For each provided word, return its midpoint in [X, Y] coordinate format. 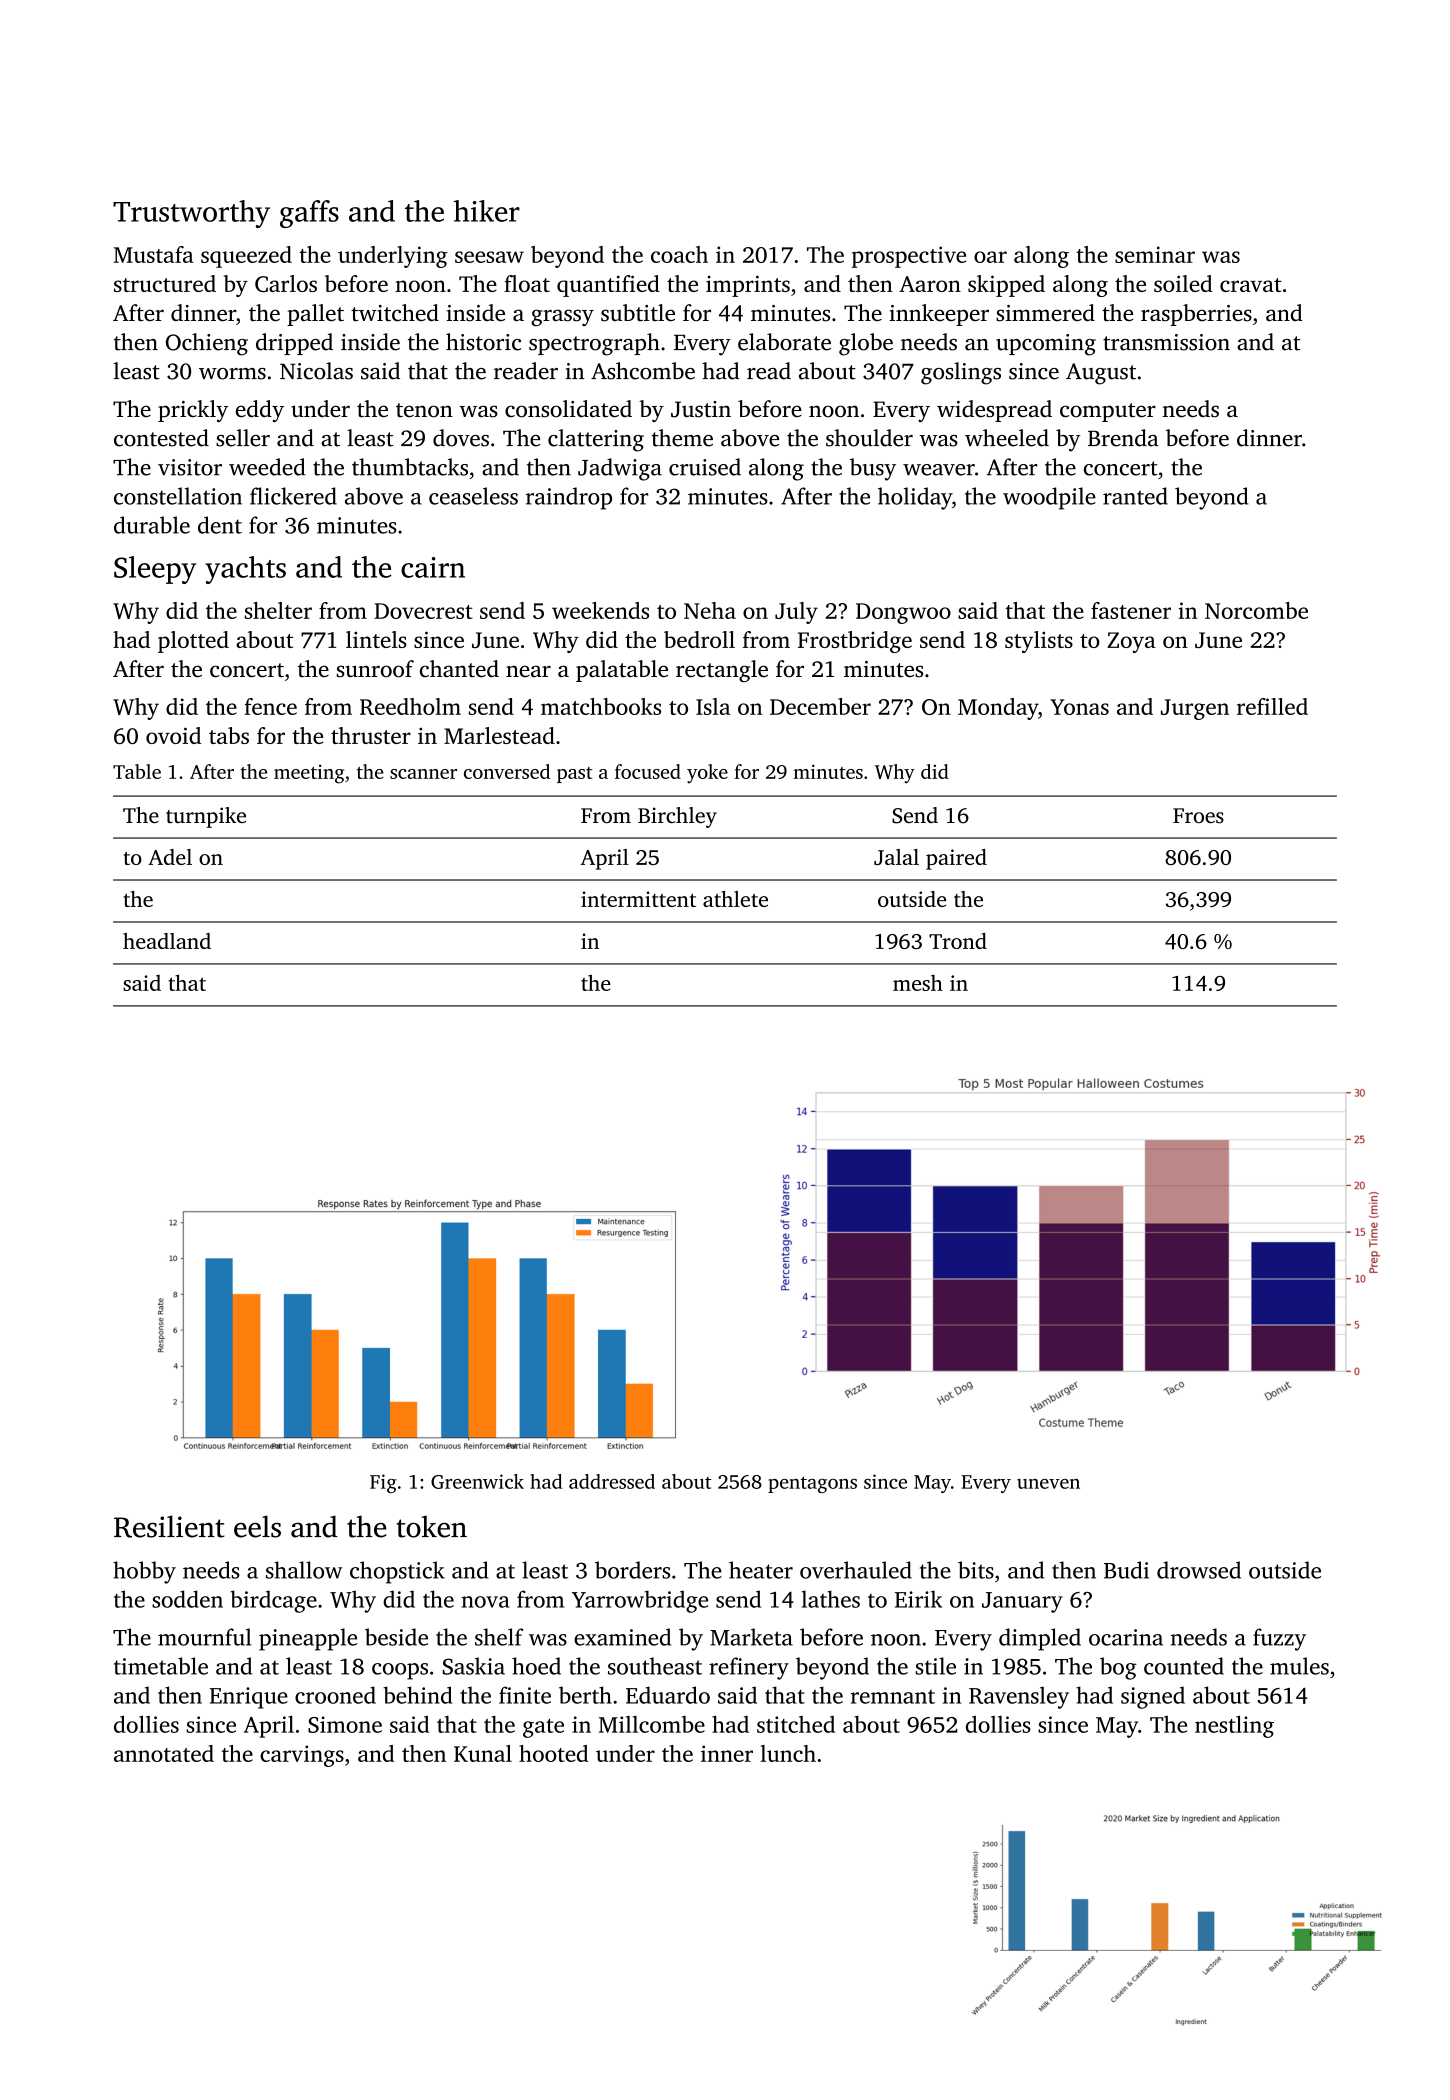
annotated [164, 1753]
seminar [1155, 254]
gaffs [309, 214]
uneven [1048, 1484]
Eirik [918, 1599]
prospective [909, 257]
